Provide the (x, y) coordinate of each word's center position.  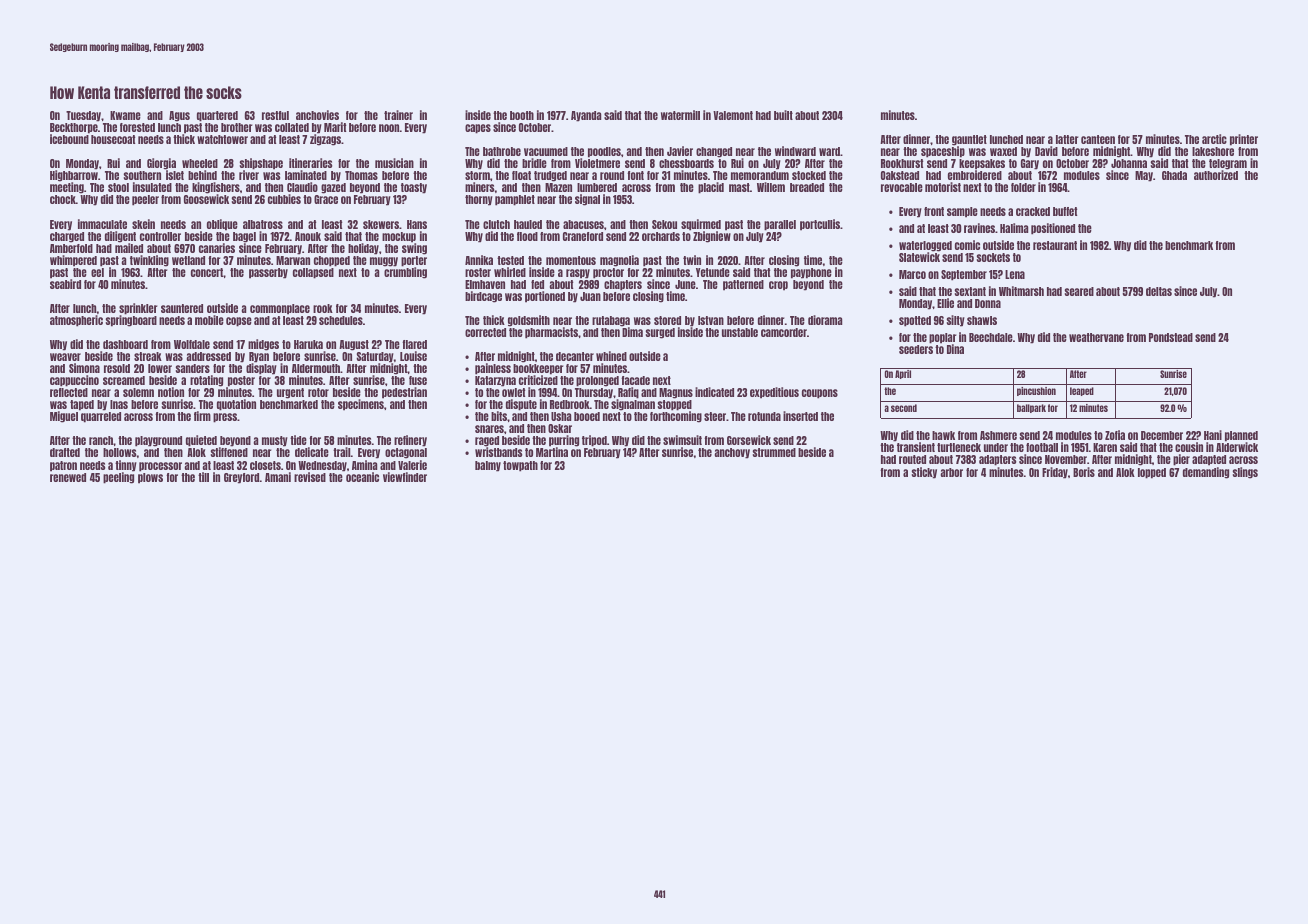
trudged (550, 176)
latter (1067, 139)
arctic (1214, 139)
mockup (399, 237)
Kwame (125, 115)
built (783, 115)
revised (310, 477)
